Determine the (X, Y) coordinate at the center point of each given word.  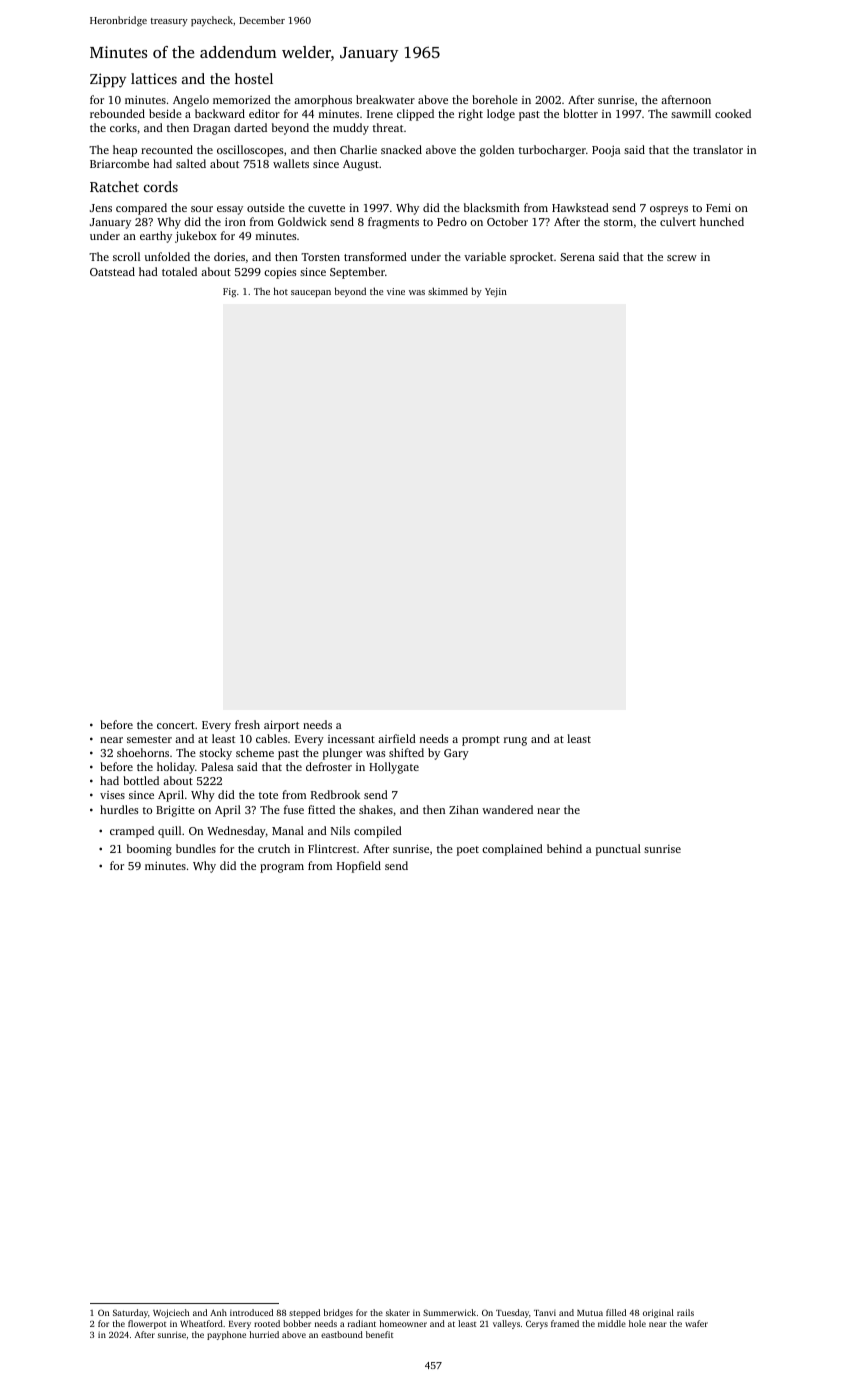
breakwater (385, 99)
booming (149, 850)
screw (682, 258)
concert (176, 725)
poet (468, 851)
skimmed (448, 291)
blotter (580, 113)
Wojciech (171, 1313)
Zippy (108, 80)
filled (616, 1312)
